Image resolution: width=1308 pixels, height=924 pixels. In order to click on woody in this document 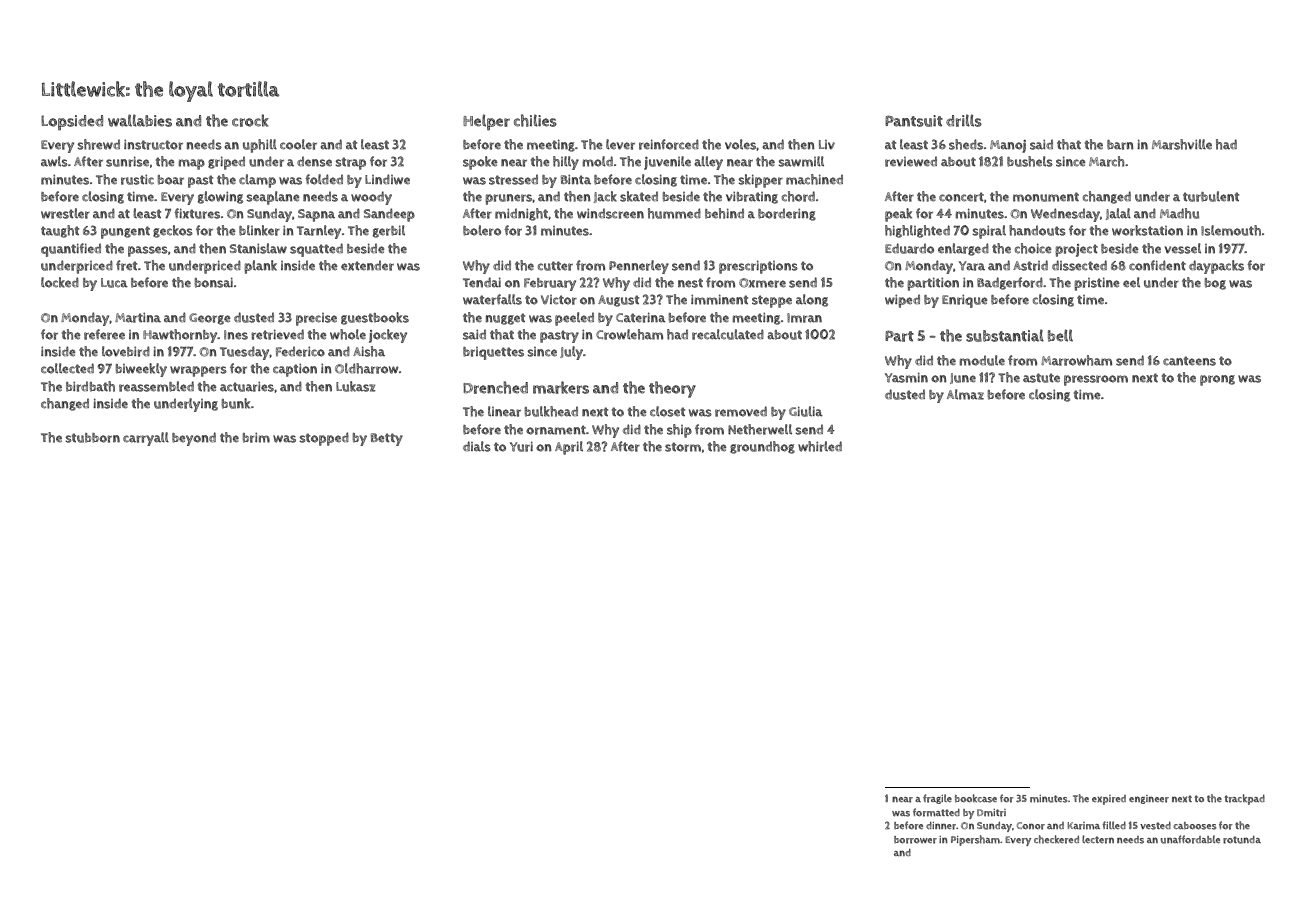, I will do `click(371, 198)`.
